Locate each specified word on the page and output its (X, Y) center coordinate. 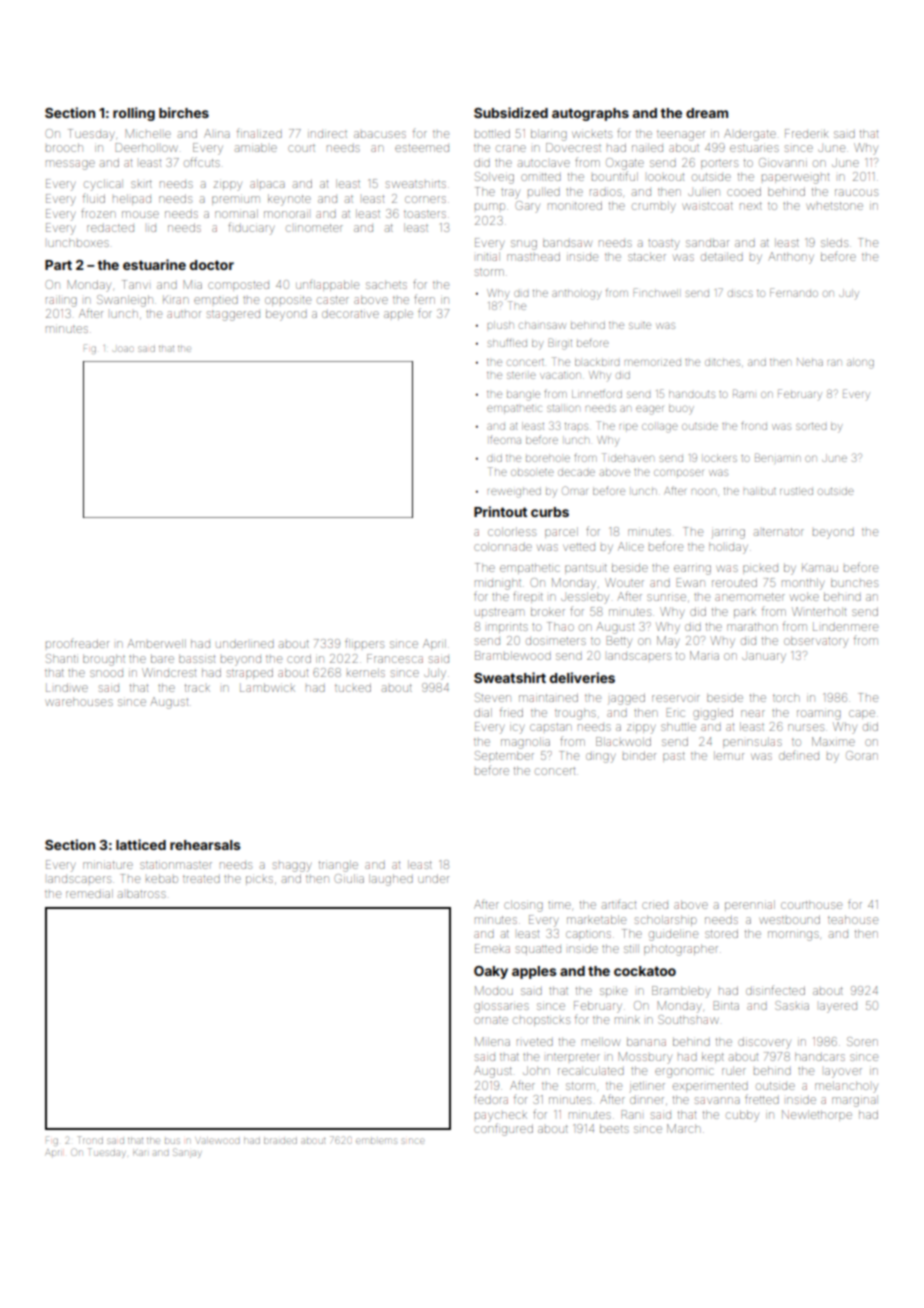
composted (238, 286)
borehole (548, 458)
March (683, 1128)
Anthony (791, 258)
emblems (376, 1141)
